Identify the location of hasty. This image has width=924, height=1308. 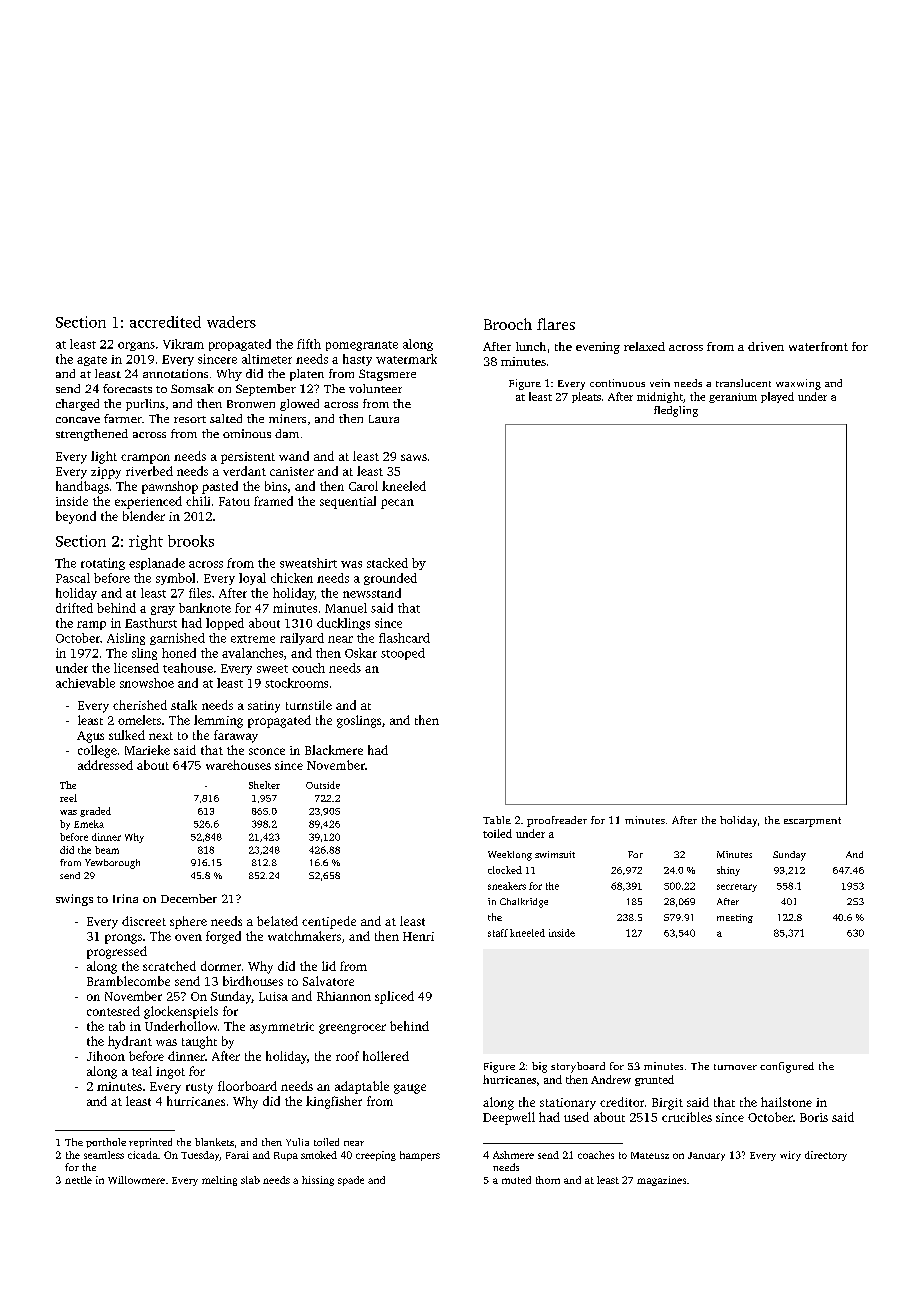
(357, 360).
